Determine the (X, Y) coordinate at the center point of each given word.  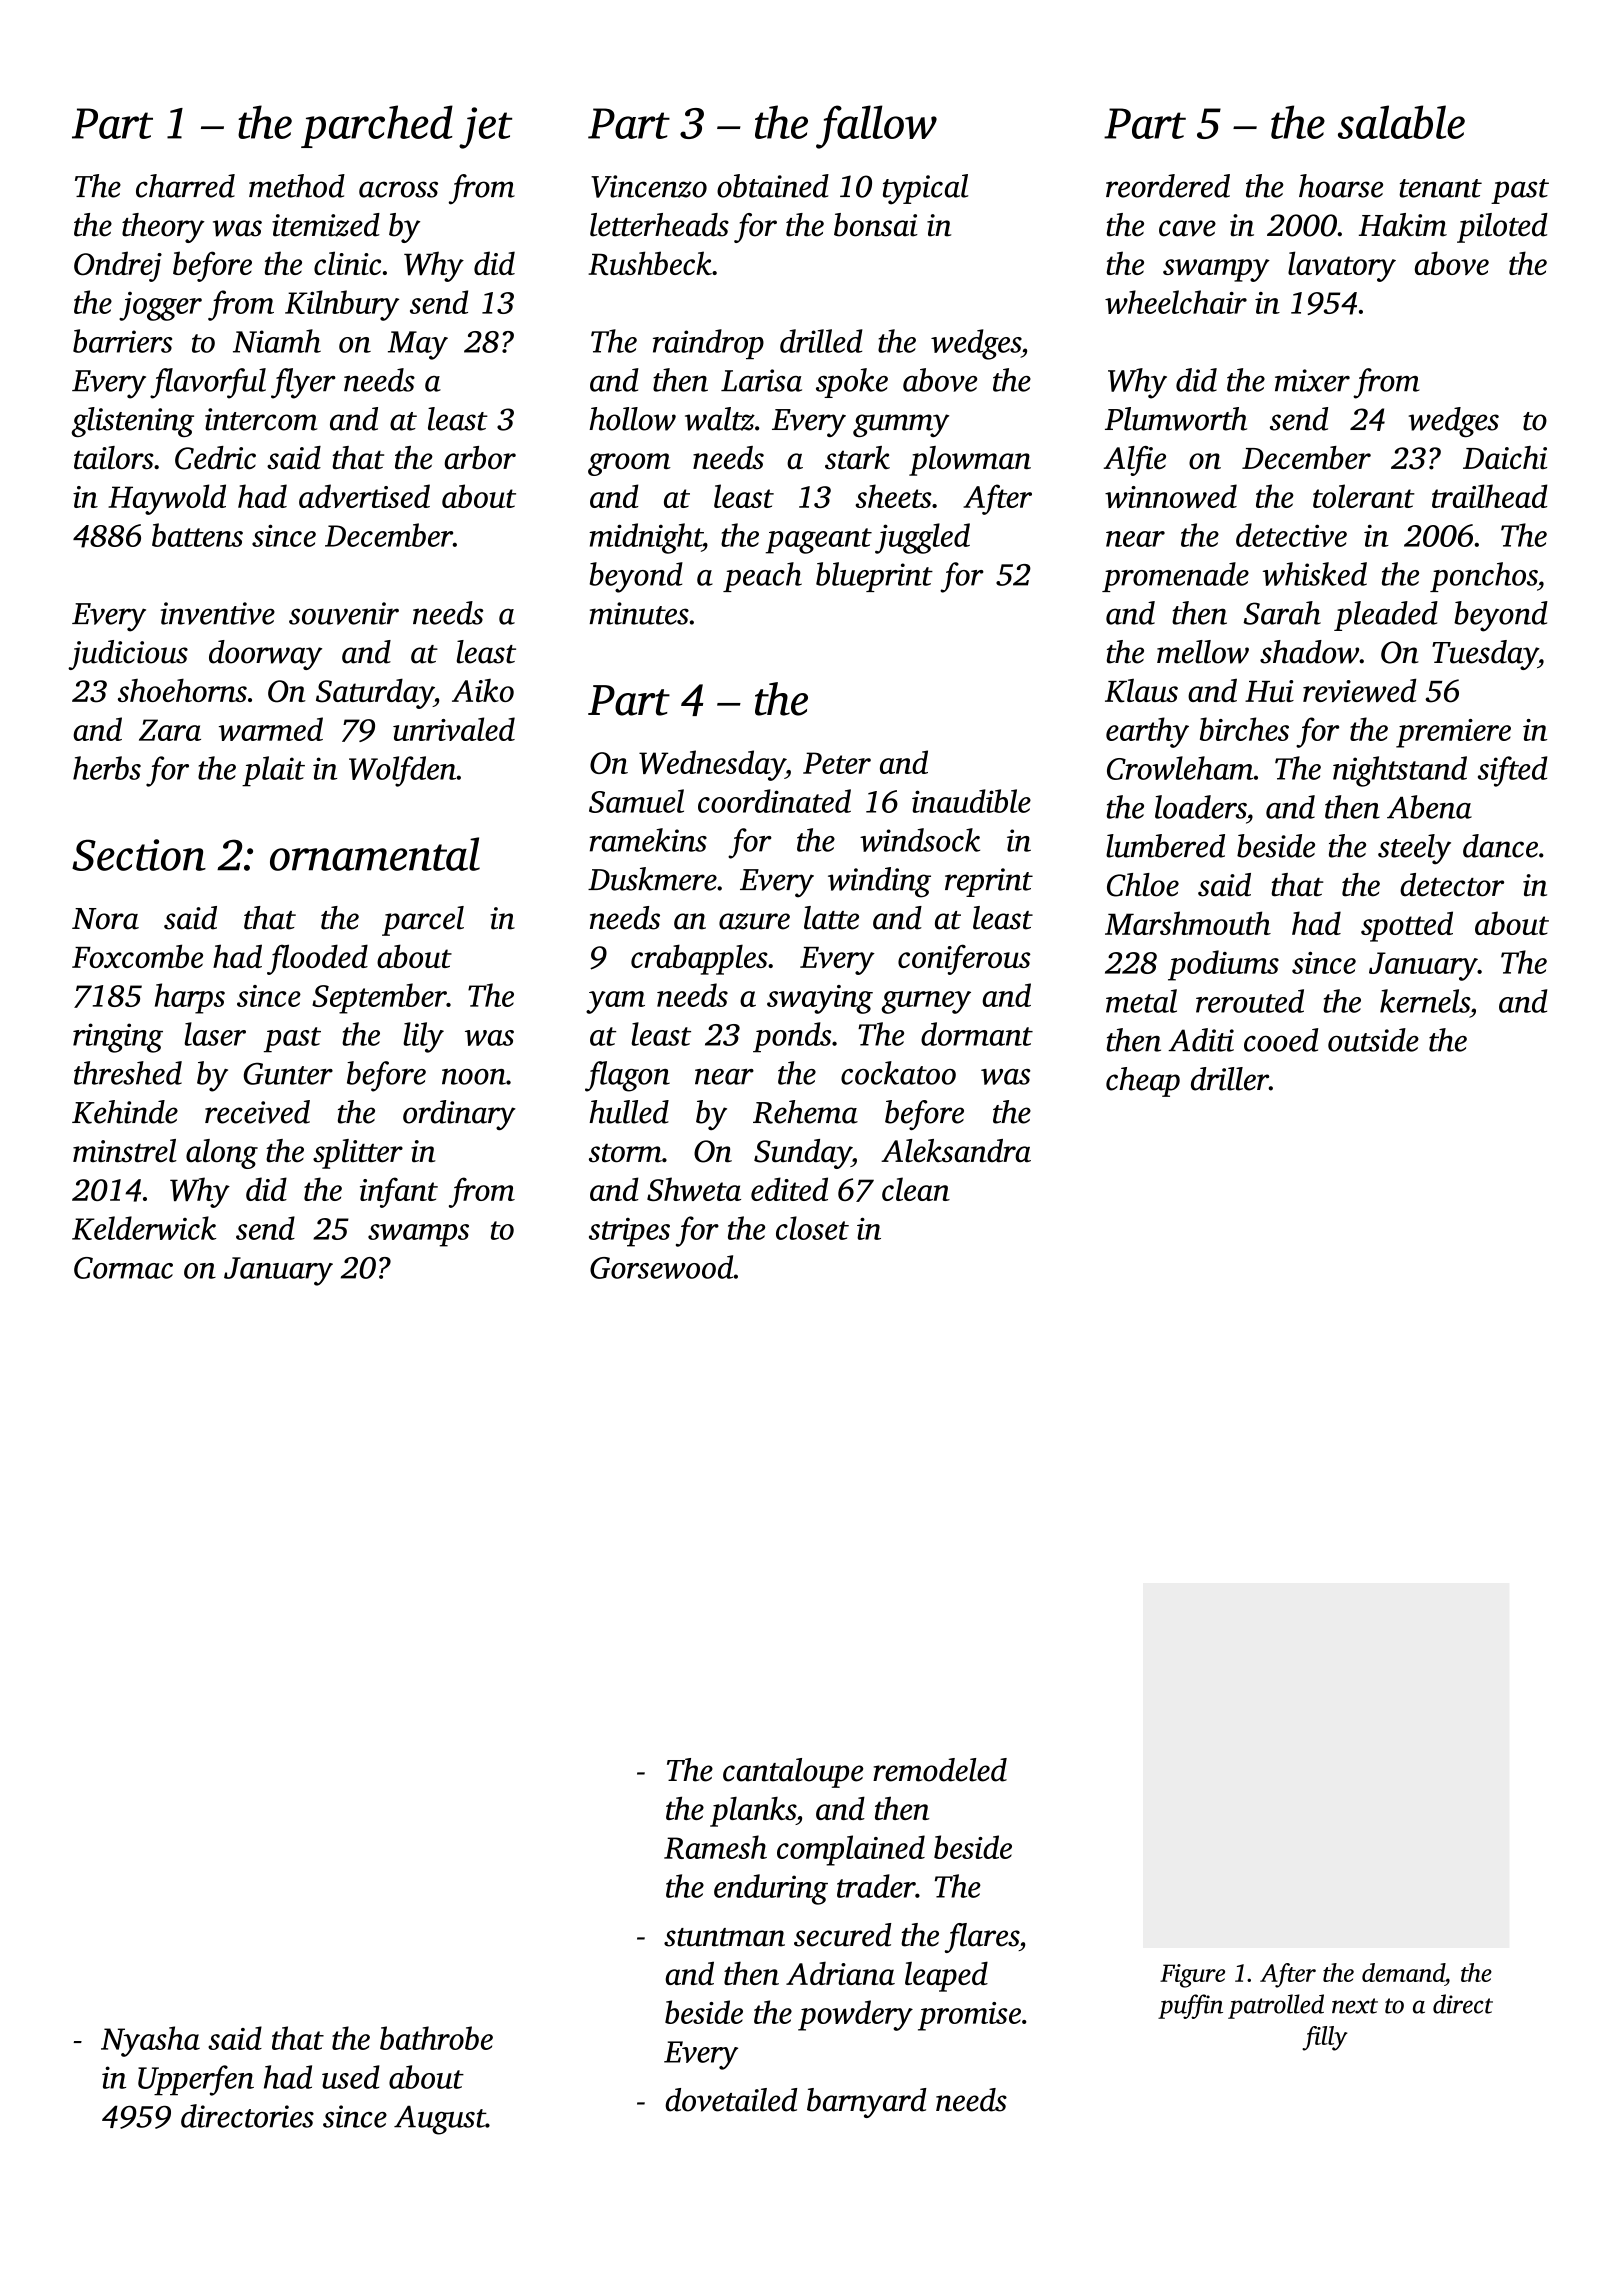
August (440, 2120)
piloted (1502, 228)
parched (377, 126)
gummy (901, 425)
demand (1403, 1972)
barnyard (867, 2103)
